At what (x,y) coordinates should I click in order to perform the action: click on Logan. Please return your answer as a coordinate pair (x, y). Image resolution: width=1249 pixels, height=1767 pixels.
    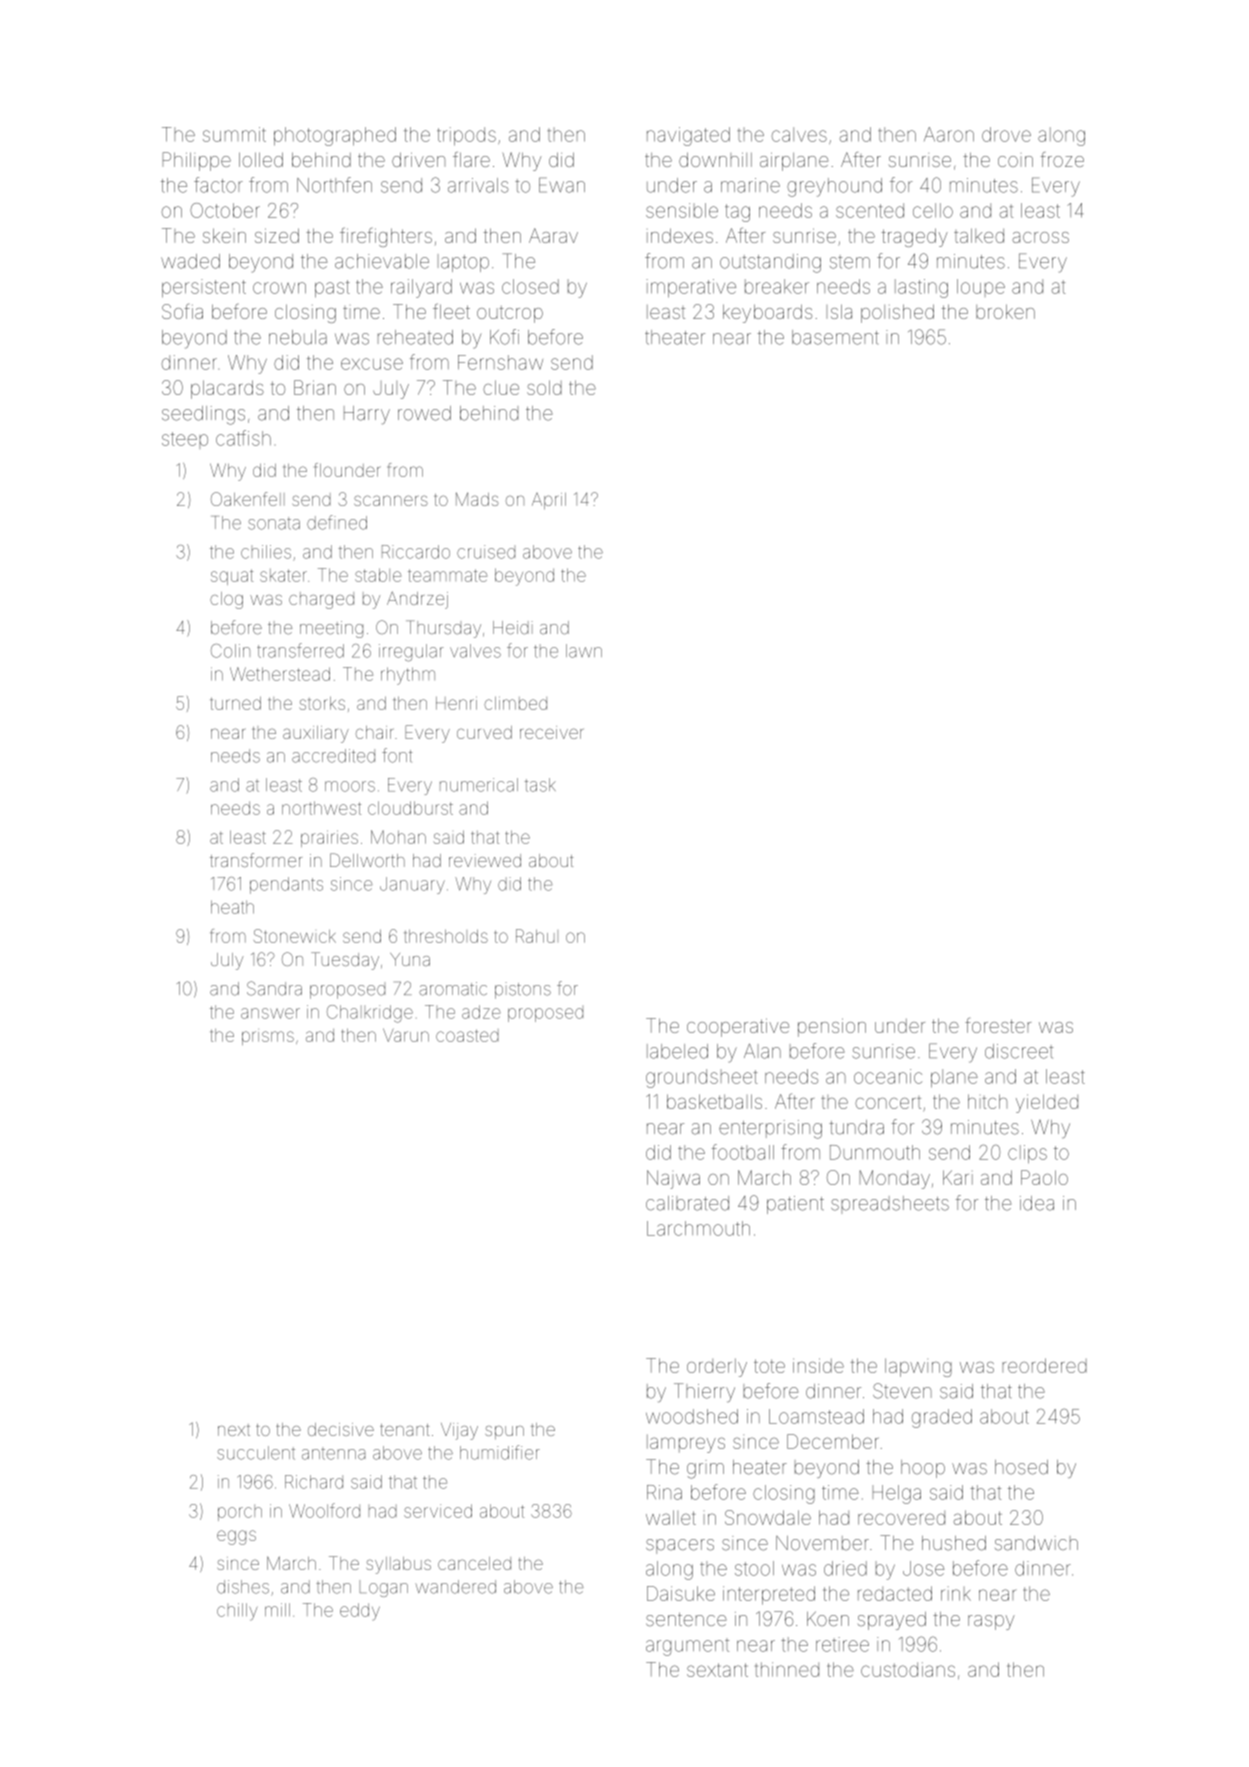
    Looking at the image, I should click on (384, 1590).
